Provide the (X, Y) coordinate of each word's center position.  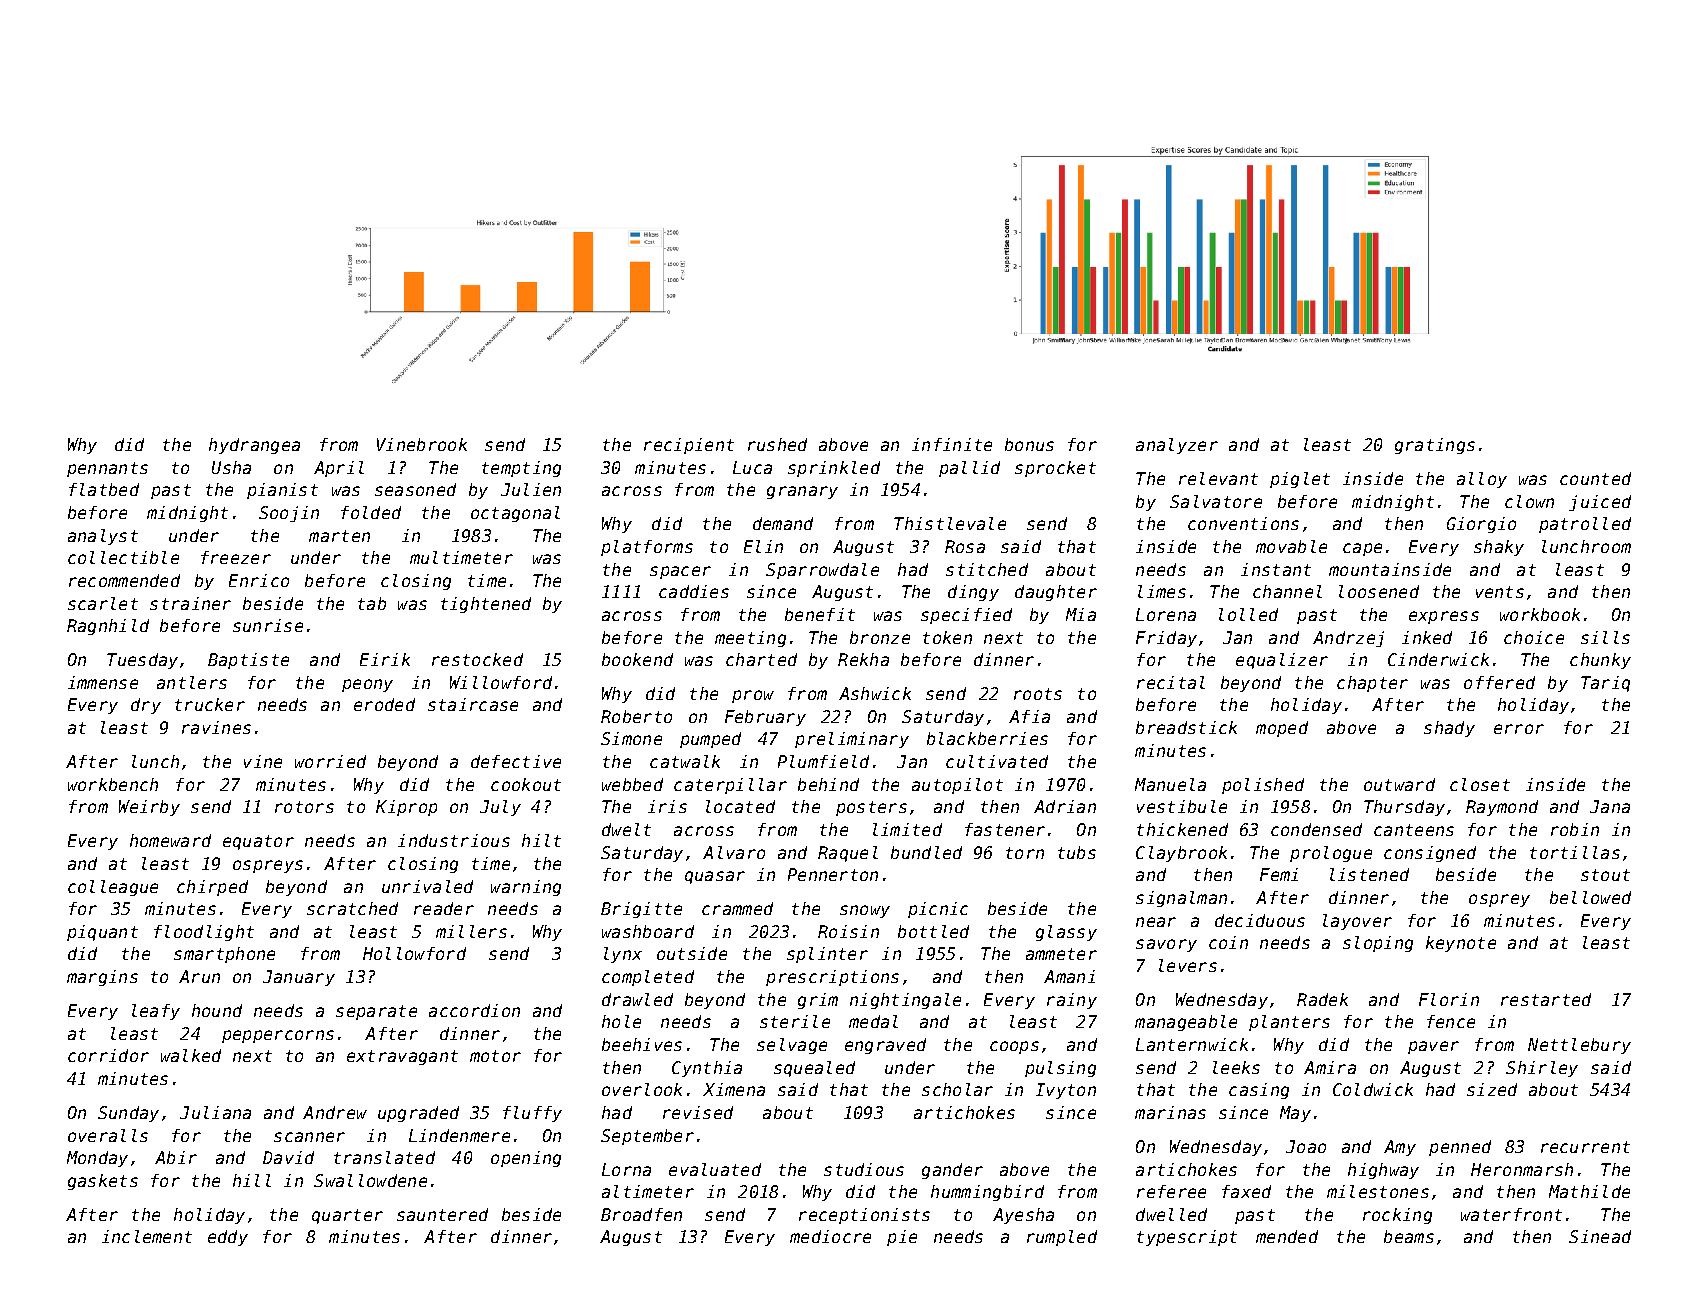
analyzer (1177, 446)
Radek (1322, 999)
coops (1014, 1047)
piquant (102, 933)
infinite (952, 444)
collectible (123, 557)
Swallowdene (370, 1180)
